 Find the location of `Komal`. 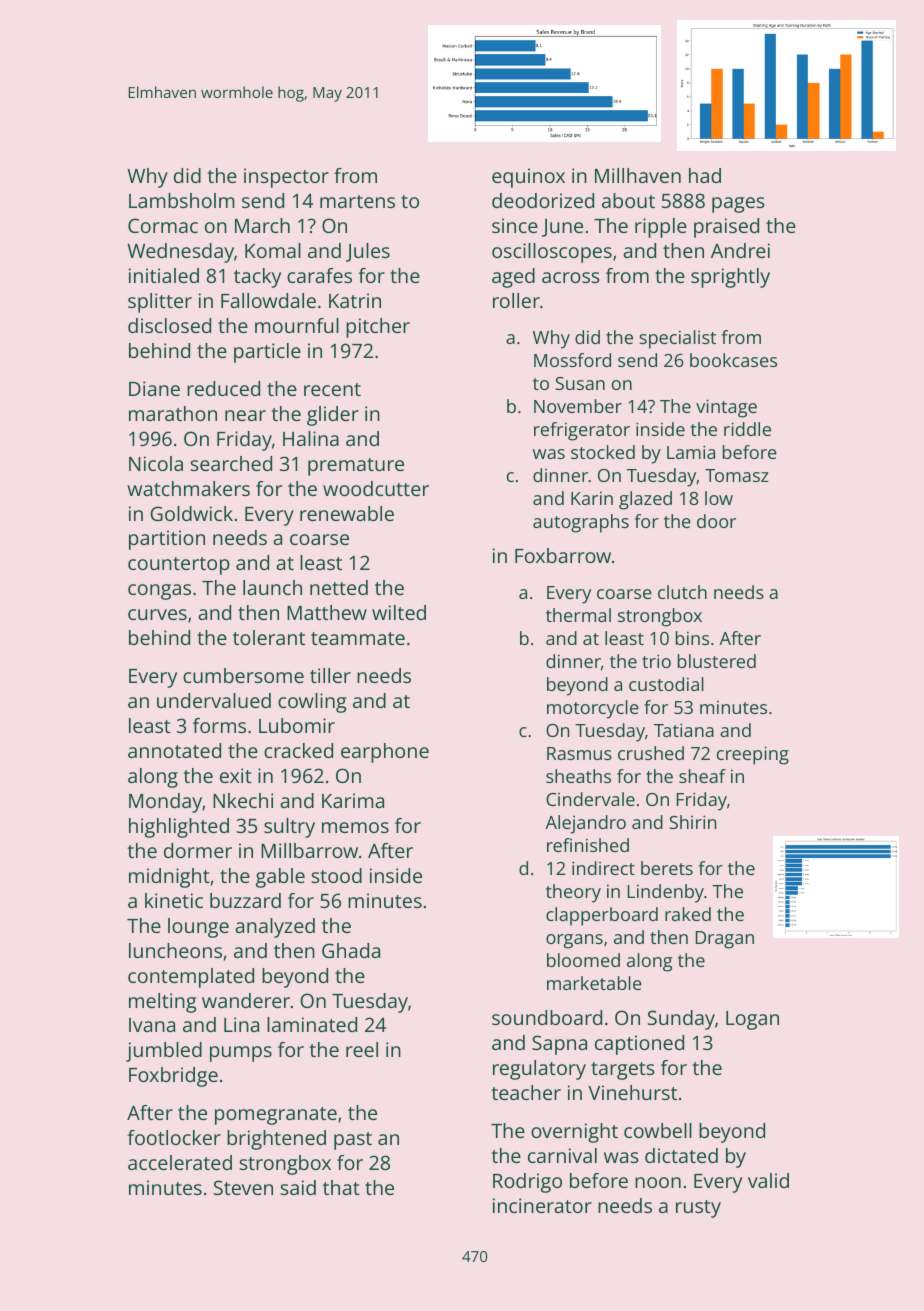

Komal is located at coordinates (273, 250).
